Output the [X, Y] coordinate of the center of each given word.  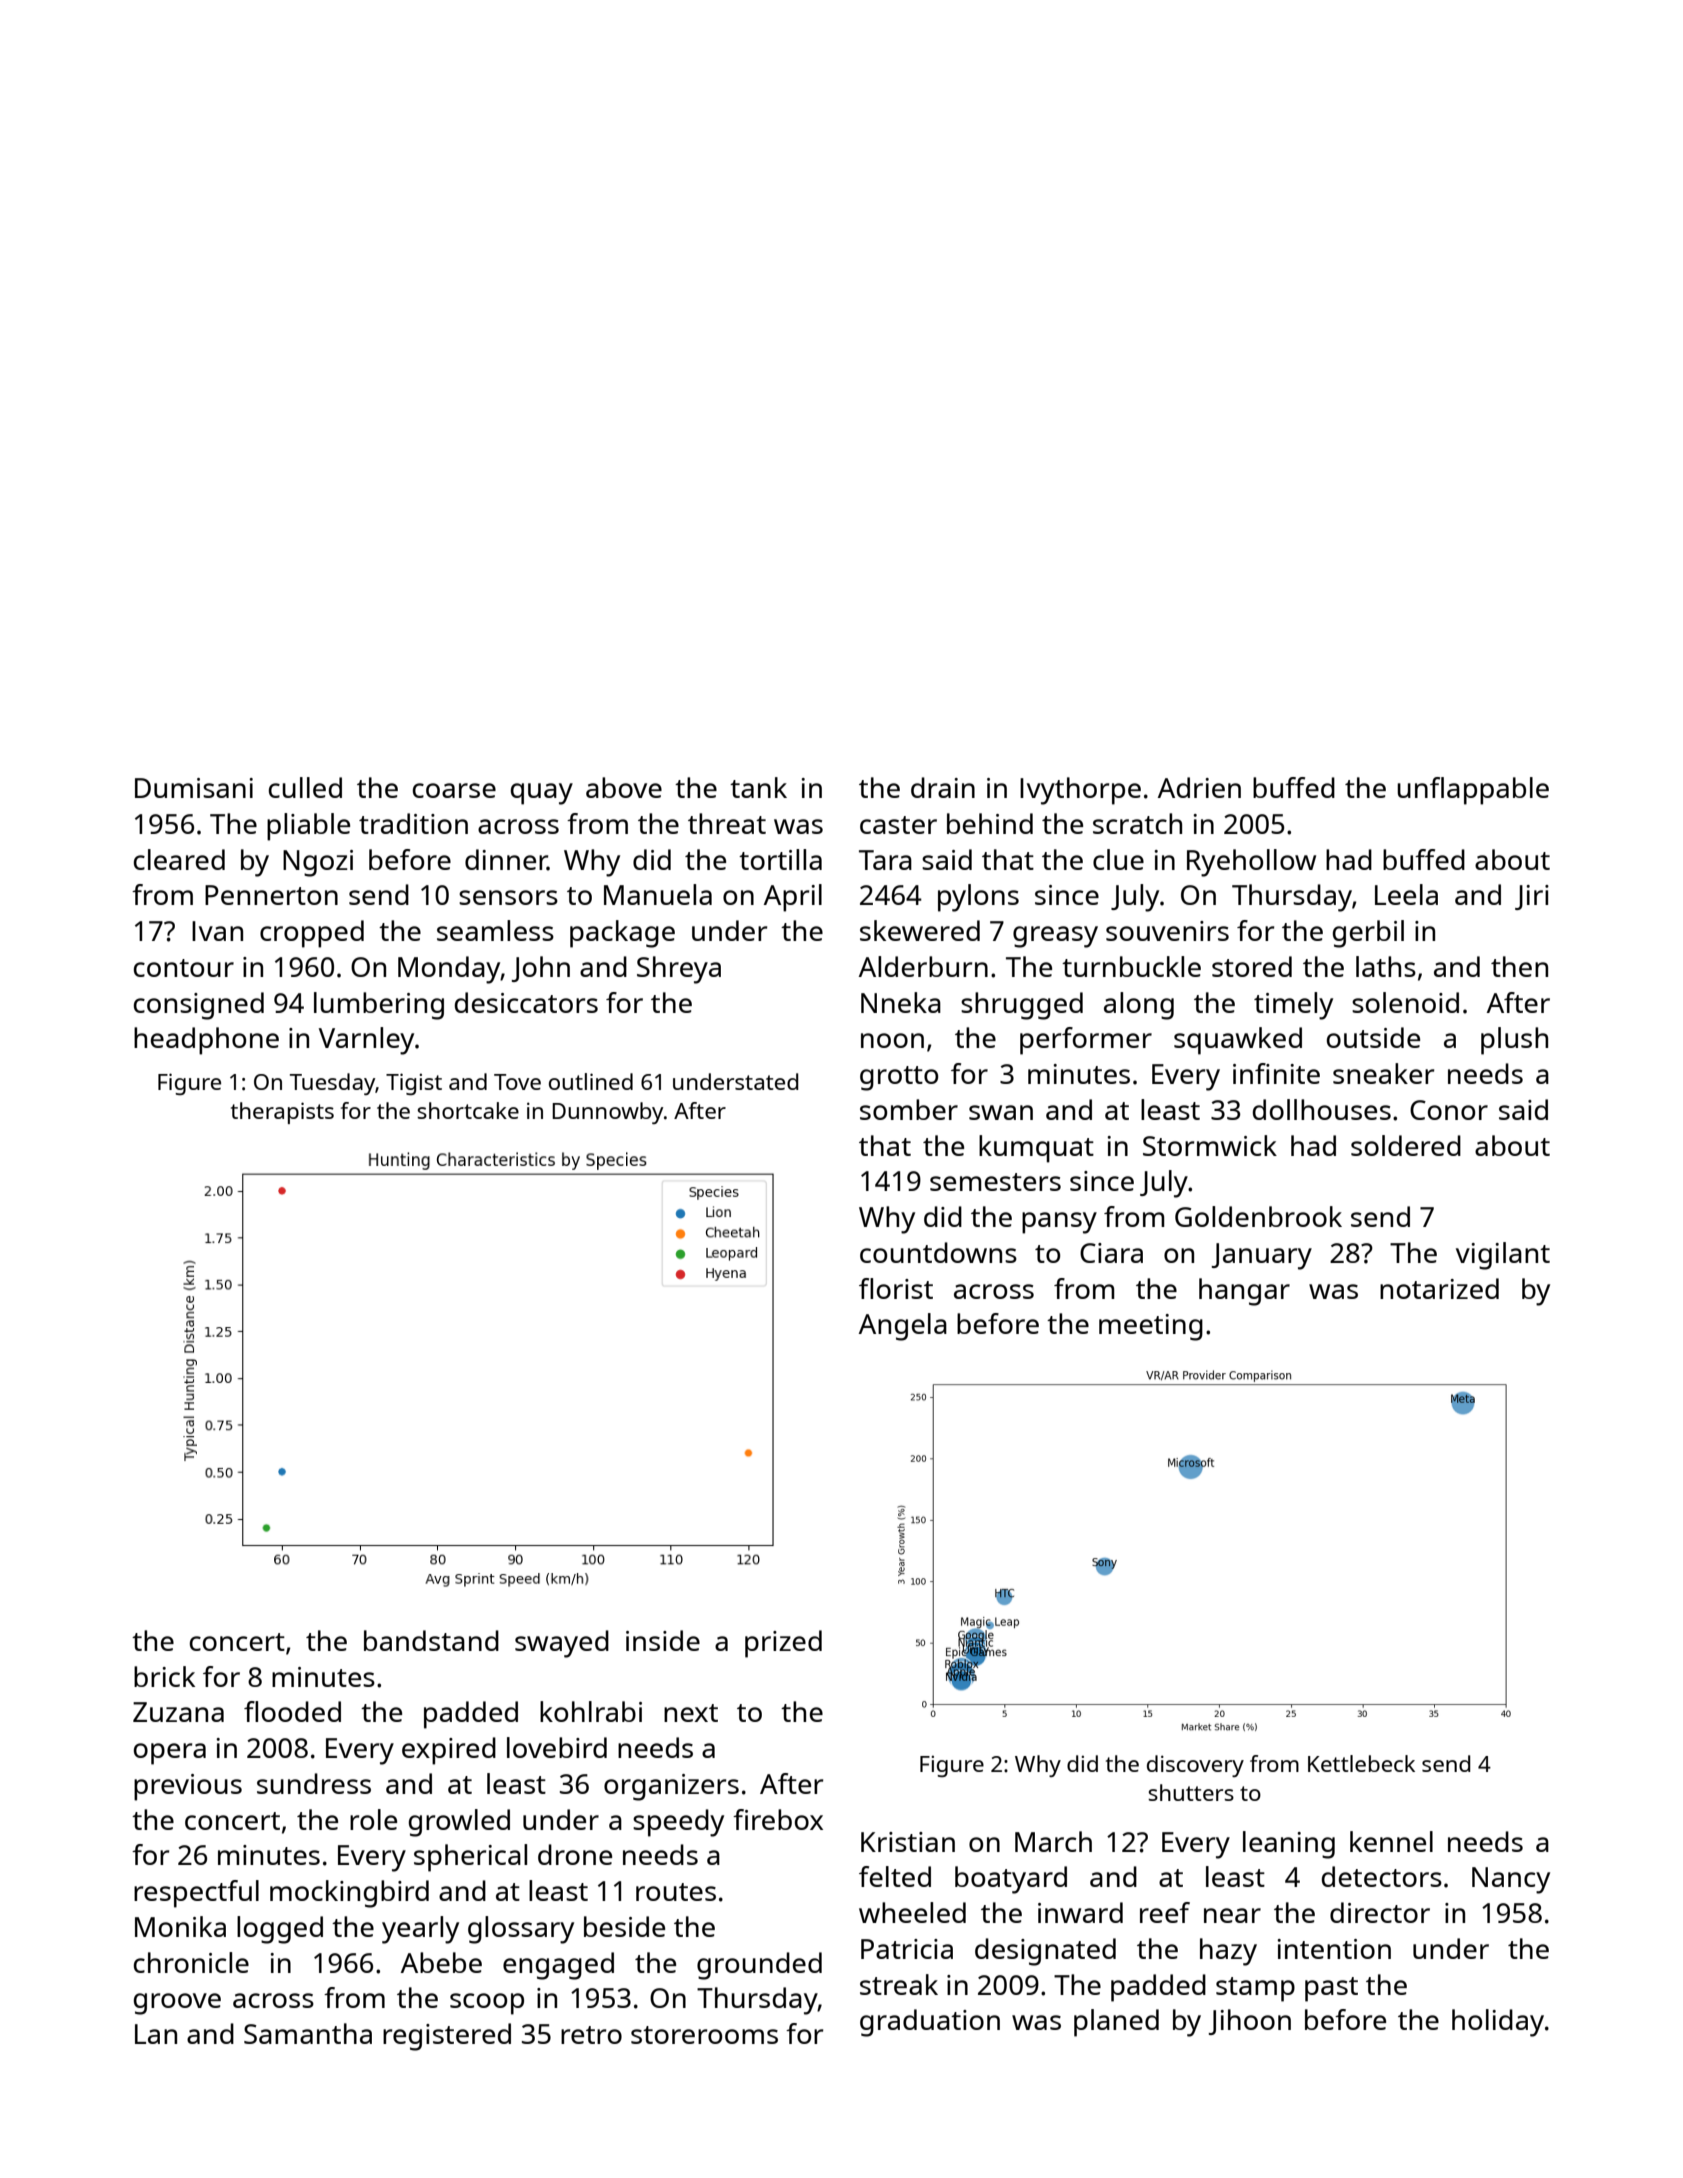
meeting [1151, 1327]
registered [447, 2037]
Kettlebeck [1361, 1763]
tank [758, 787]
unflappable [1473, 791]
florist [896, 1288]
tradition [413, 823]
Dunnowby [607, 1113]
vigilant [1503, 1256]
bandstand [431, 1640]
